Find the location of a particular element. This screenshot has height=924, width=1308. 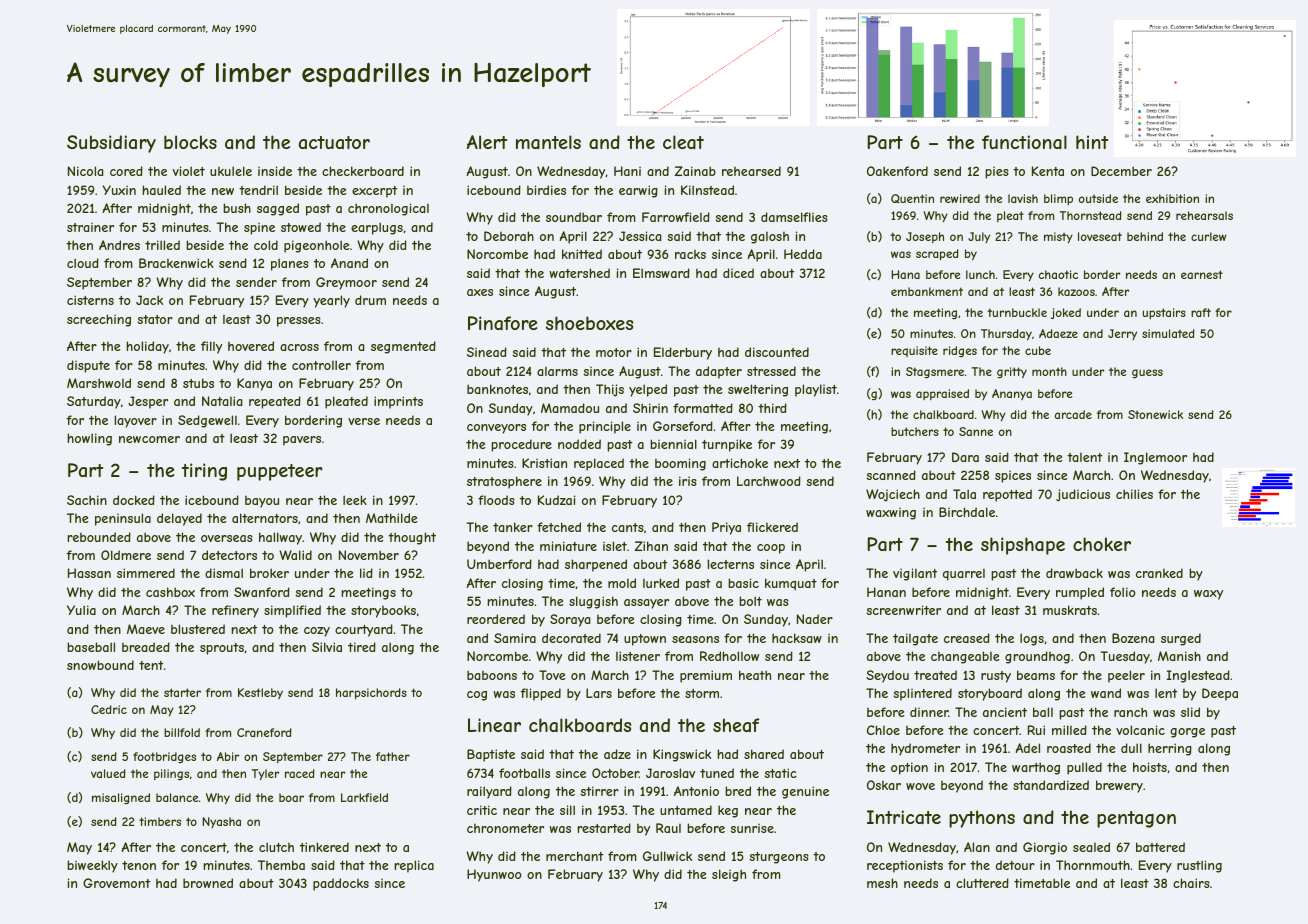

uptown is located at coordinates (645, 640).
